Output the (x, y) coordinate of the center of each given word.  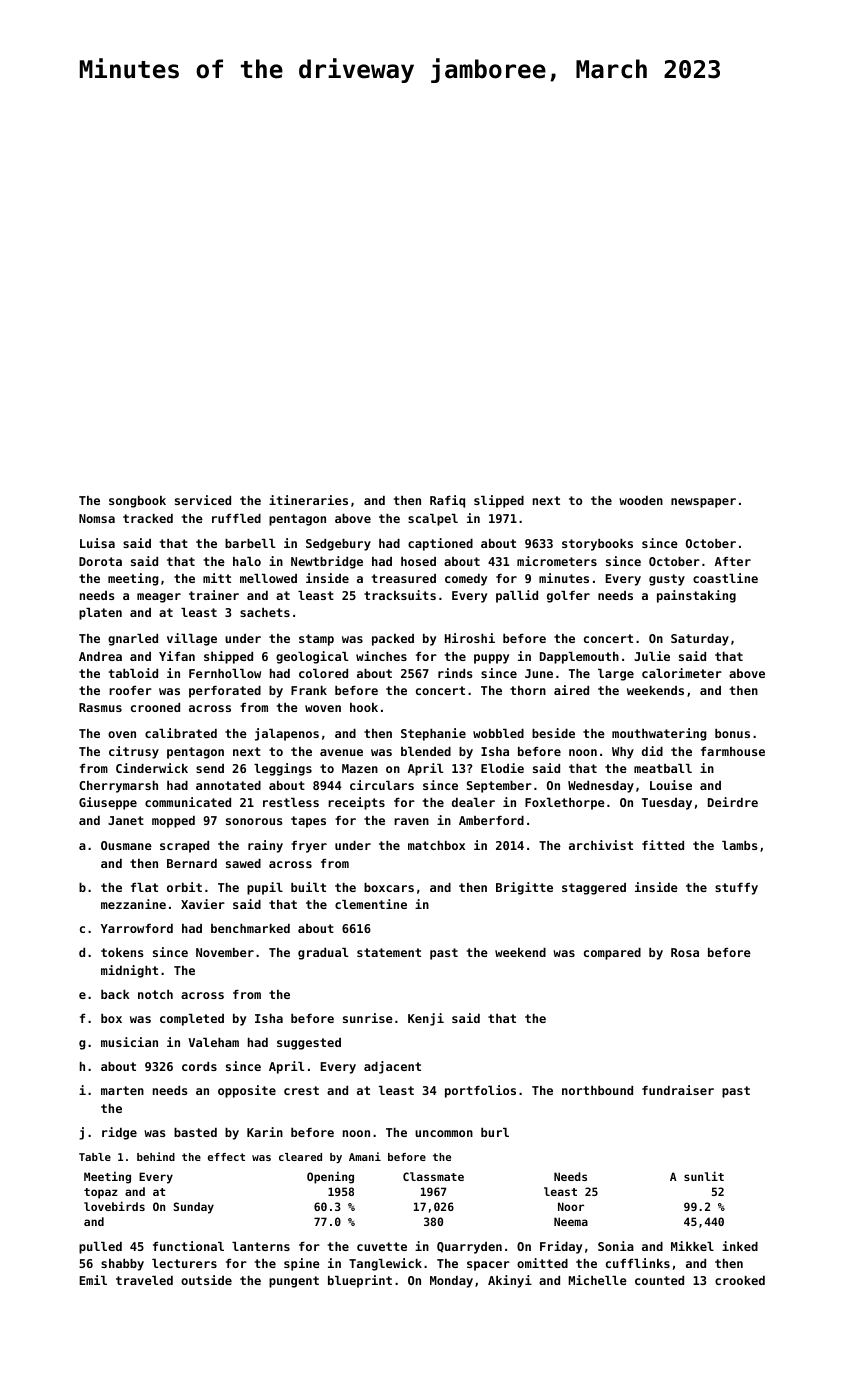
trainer (214, 595)
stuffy (736, 889)
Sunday (194, 1208)
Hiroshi (470, 638)
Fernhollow (225, 673)
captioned (440, 544)
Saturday (700, 640)
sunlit (704, 1176)
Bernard (192, 863)
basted (195, 1132)
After (733, 561)
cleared (300, 1157)
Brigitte (524, 888)
